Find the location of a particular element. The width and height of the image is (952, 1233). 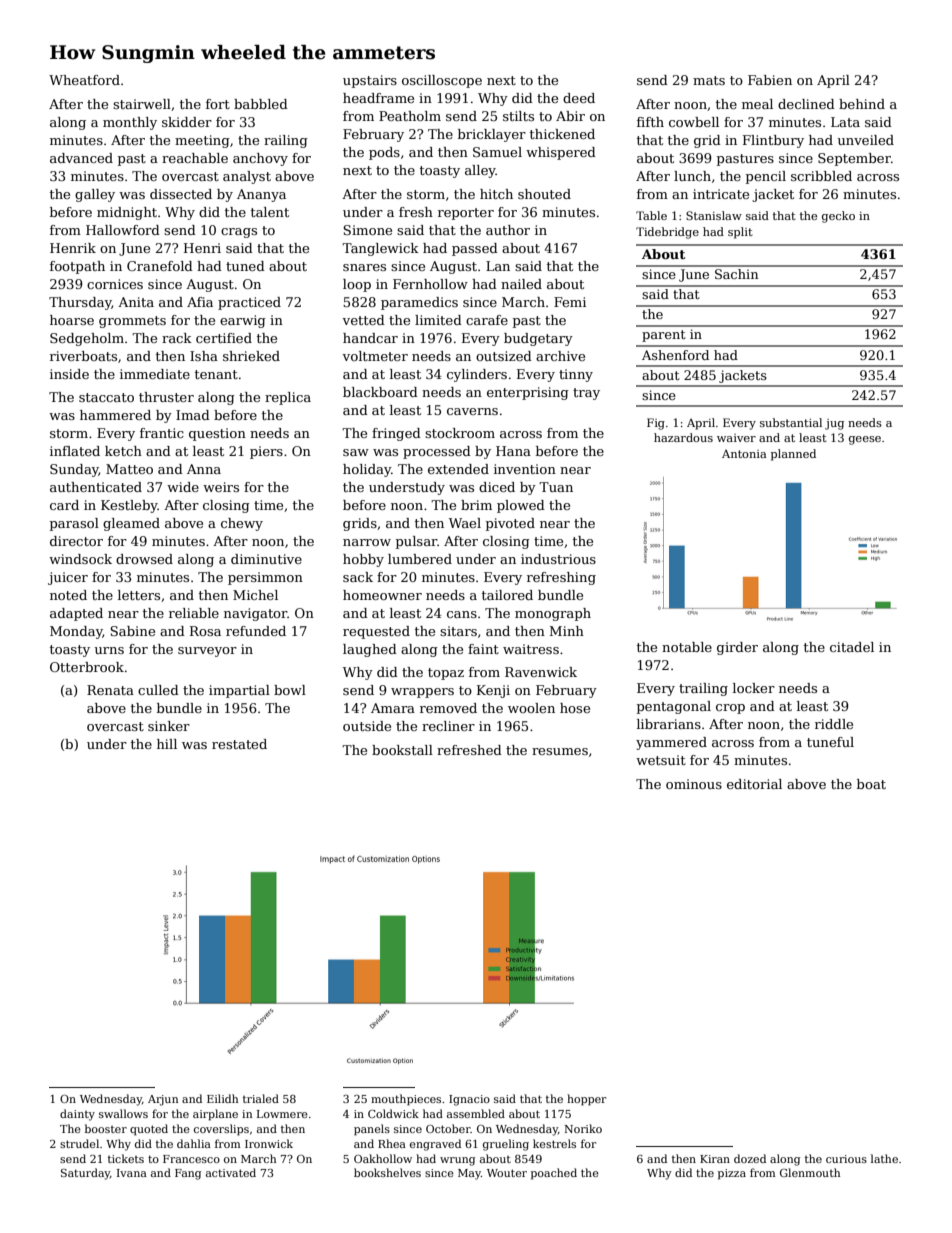

Renata is located at coordinates (110, 690).
